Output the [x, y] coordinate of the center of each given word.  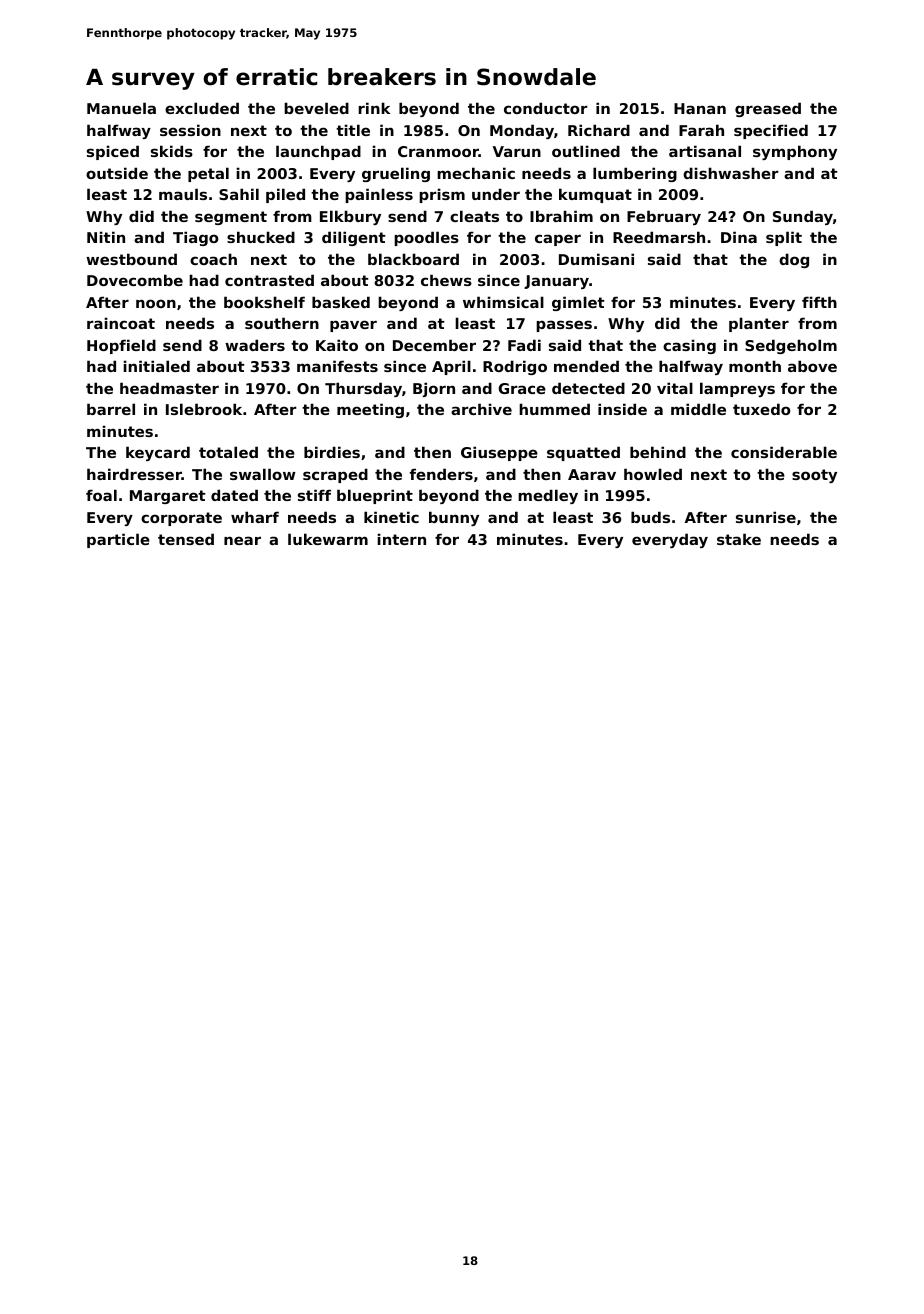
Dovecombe [135, 280]
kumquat [595, 195]
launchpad [318, 152]
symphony [795, 152]
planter [759, 324]
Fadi [524, 345]
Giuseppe [499, 453]
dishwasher [731, 173]
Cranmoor [438, 151]
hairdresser [134, 474]
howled [653, 474]
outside [117, 173]
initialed [156, 366]
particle [118, 540]
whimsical [503, 302]
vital [675, 388]
